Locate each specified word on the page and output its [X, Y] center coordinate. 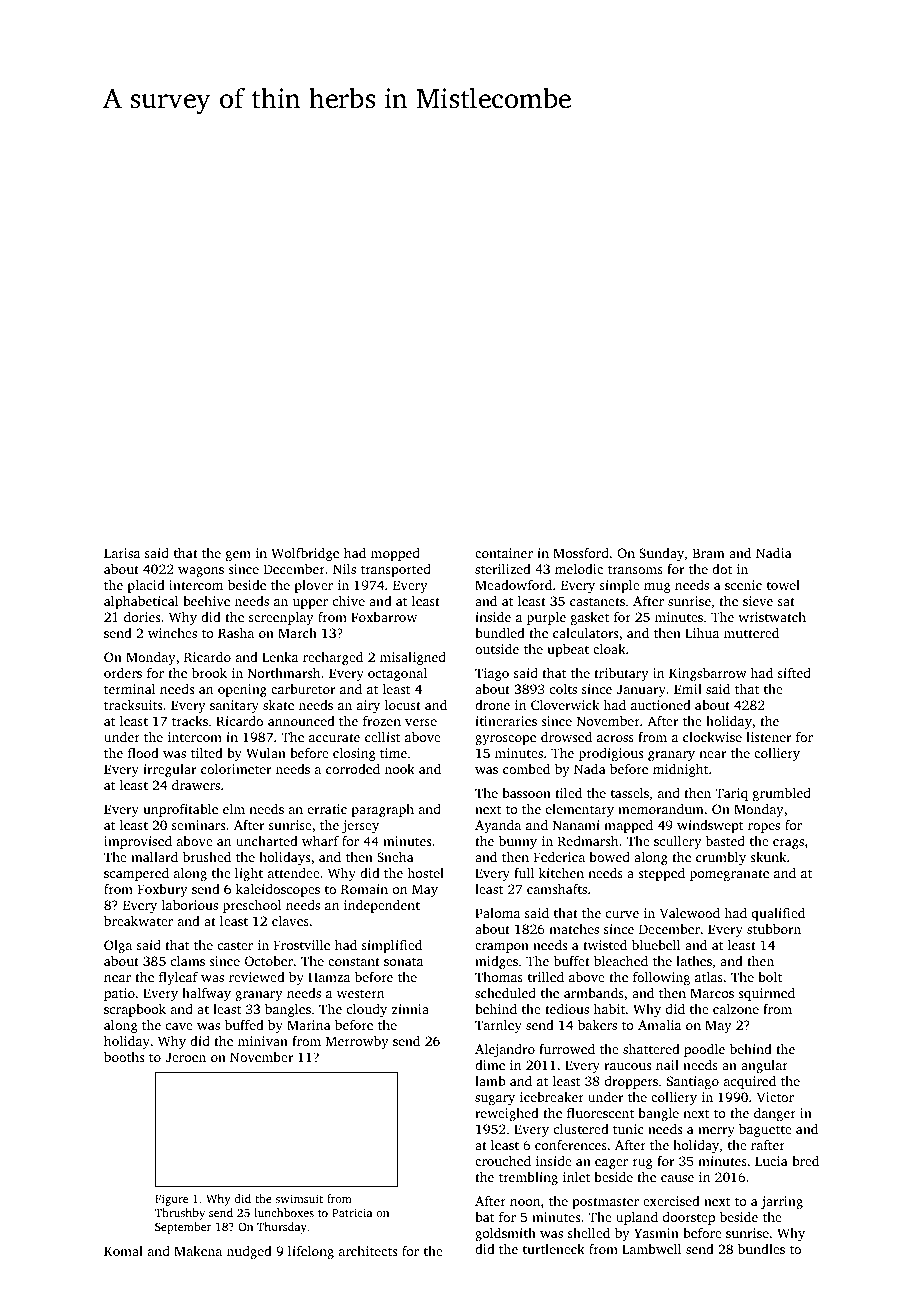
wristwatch [772, 617]
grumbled [782, 794]
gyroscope [505, 740]
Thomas [499, 977]
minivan [263, 1041]
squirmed [766, 994]
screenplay [281, 618]
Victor [775, 1097]
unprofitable [180, 810]
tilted [207, 753]
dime [490, 1065]
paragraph [383, 810]
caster [235, 945]
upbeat [568, 650]
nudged [249, 1252]
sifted [794, 673]
